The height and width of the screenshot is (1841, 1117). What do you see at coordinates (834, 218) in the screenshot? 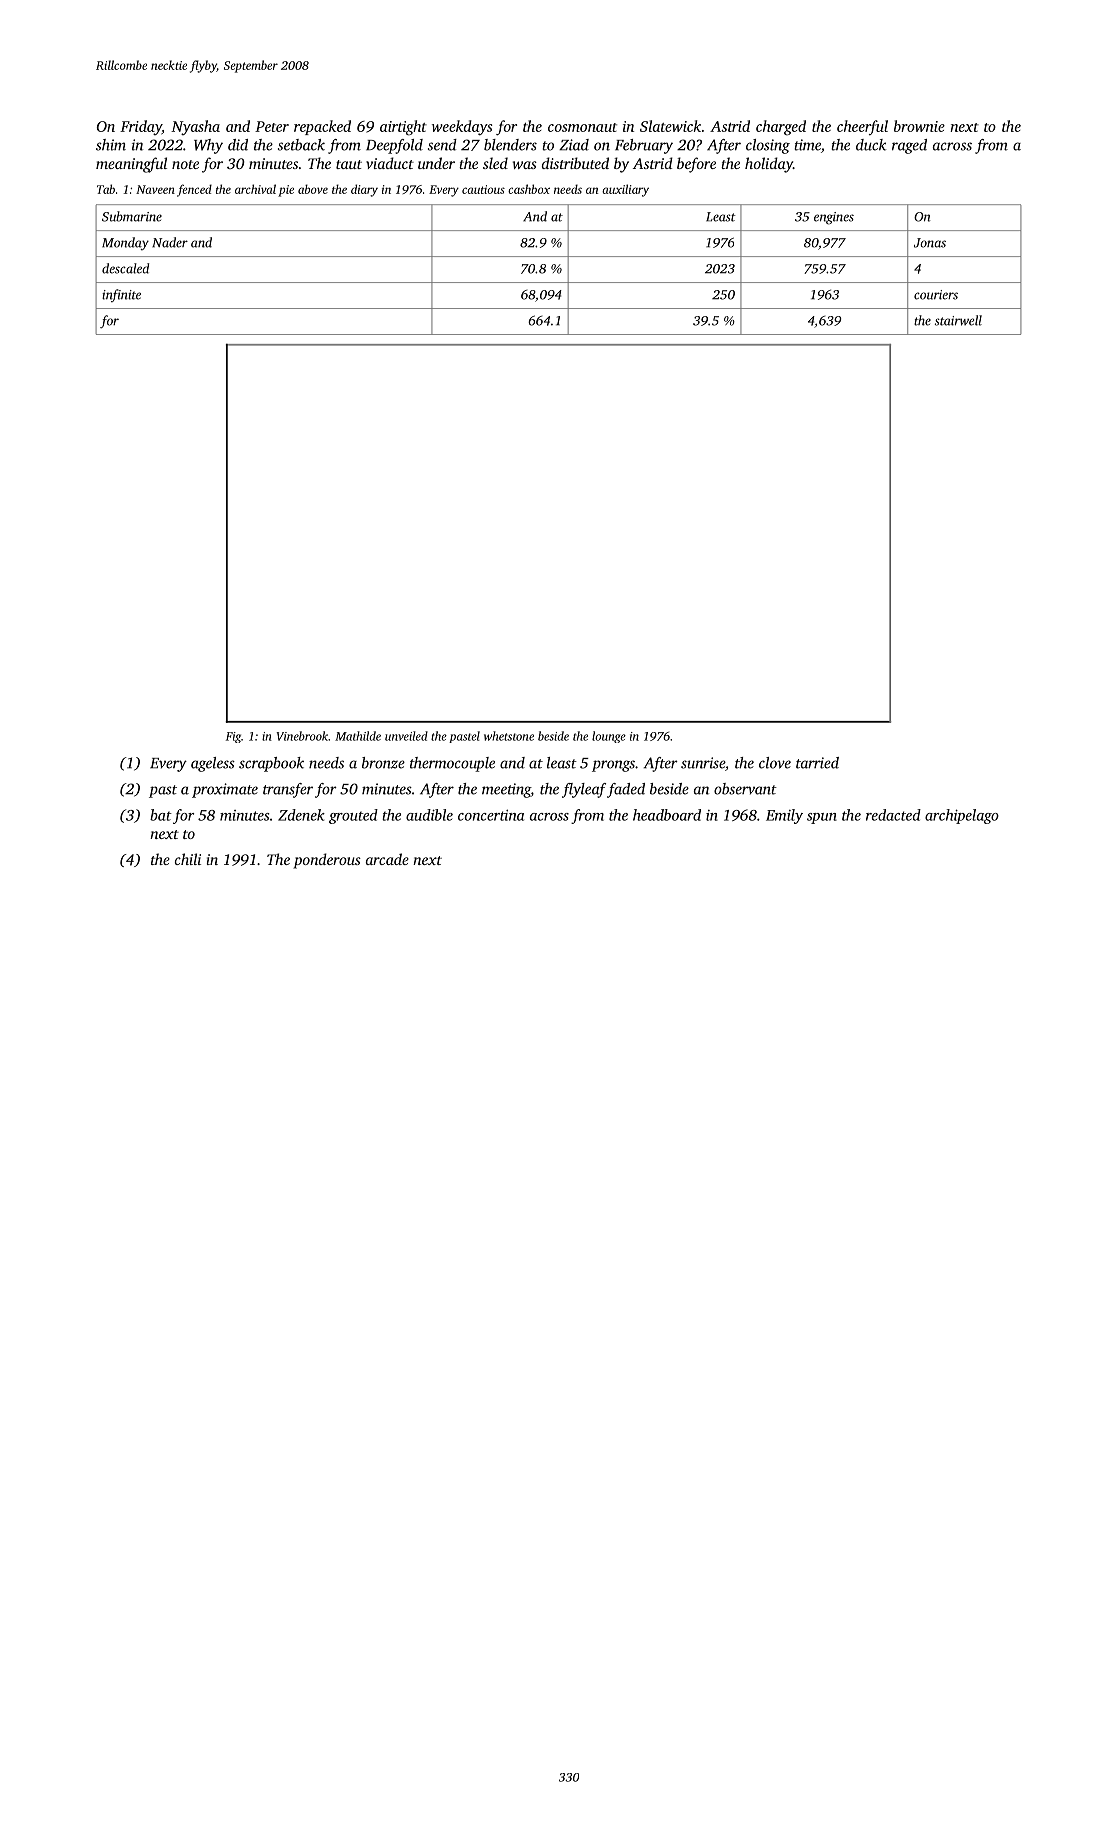
I see `engines` at bounding box center [834, 218].
